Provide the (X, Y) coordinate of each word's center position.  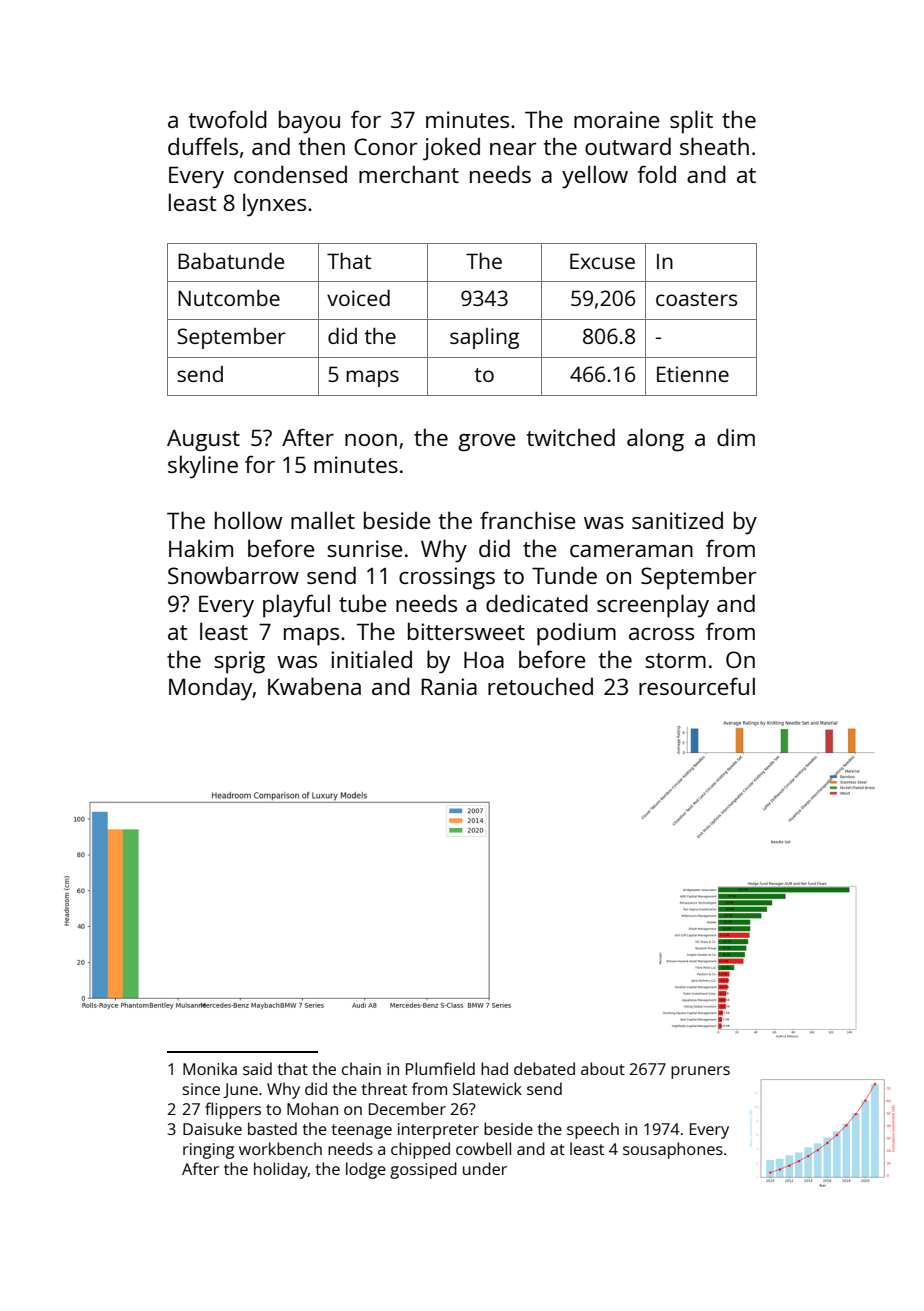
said (257, 1068)
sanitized (677, 520)
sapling (484, 338)
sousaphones (673, 1150)
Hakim (201, 548)
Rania (449, 686)
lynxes (274, 205)
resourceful (697, 686)
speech (593, 1130)
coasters (696, 299)
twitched (571, 437)
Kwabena (314, 686)
